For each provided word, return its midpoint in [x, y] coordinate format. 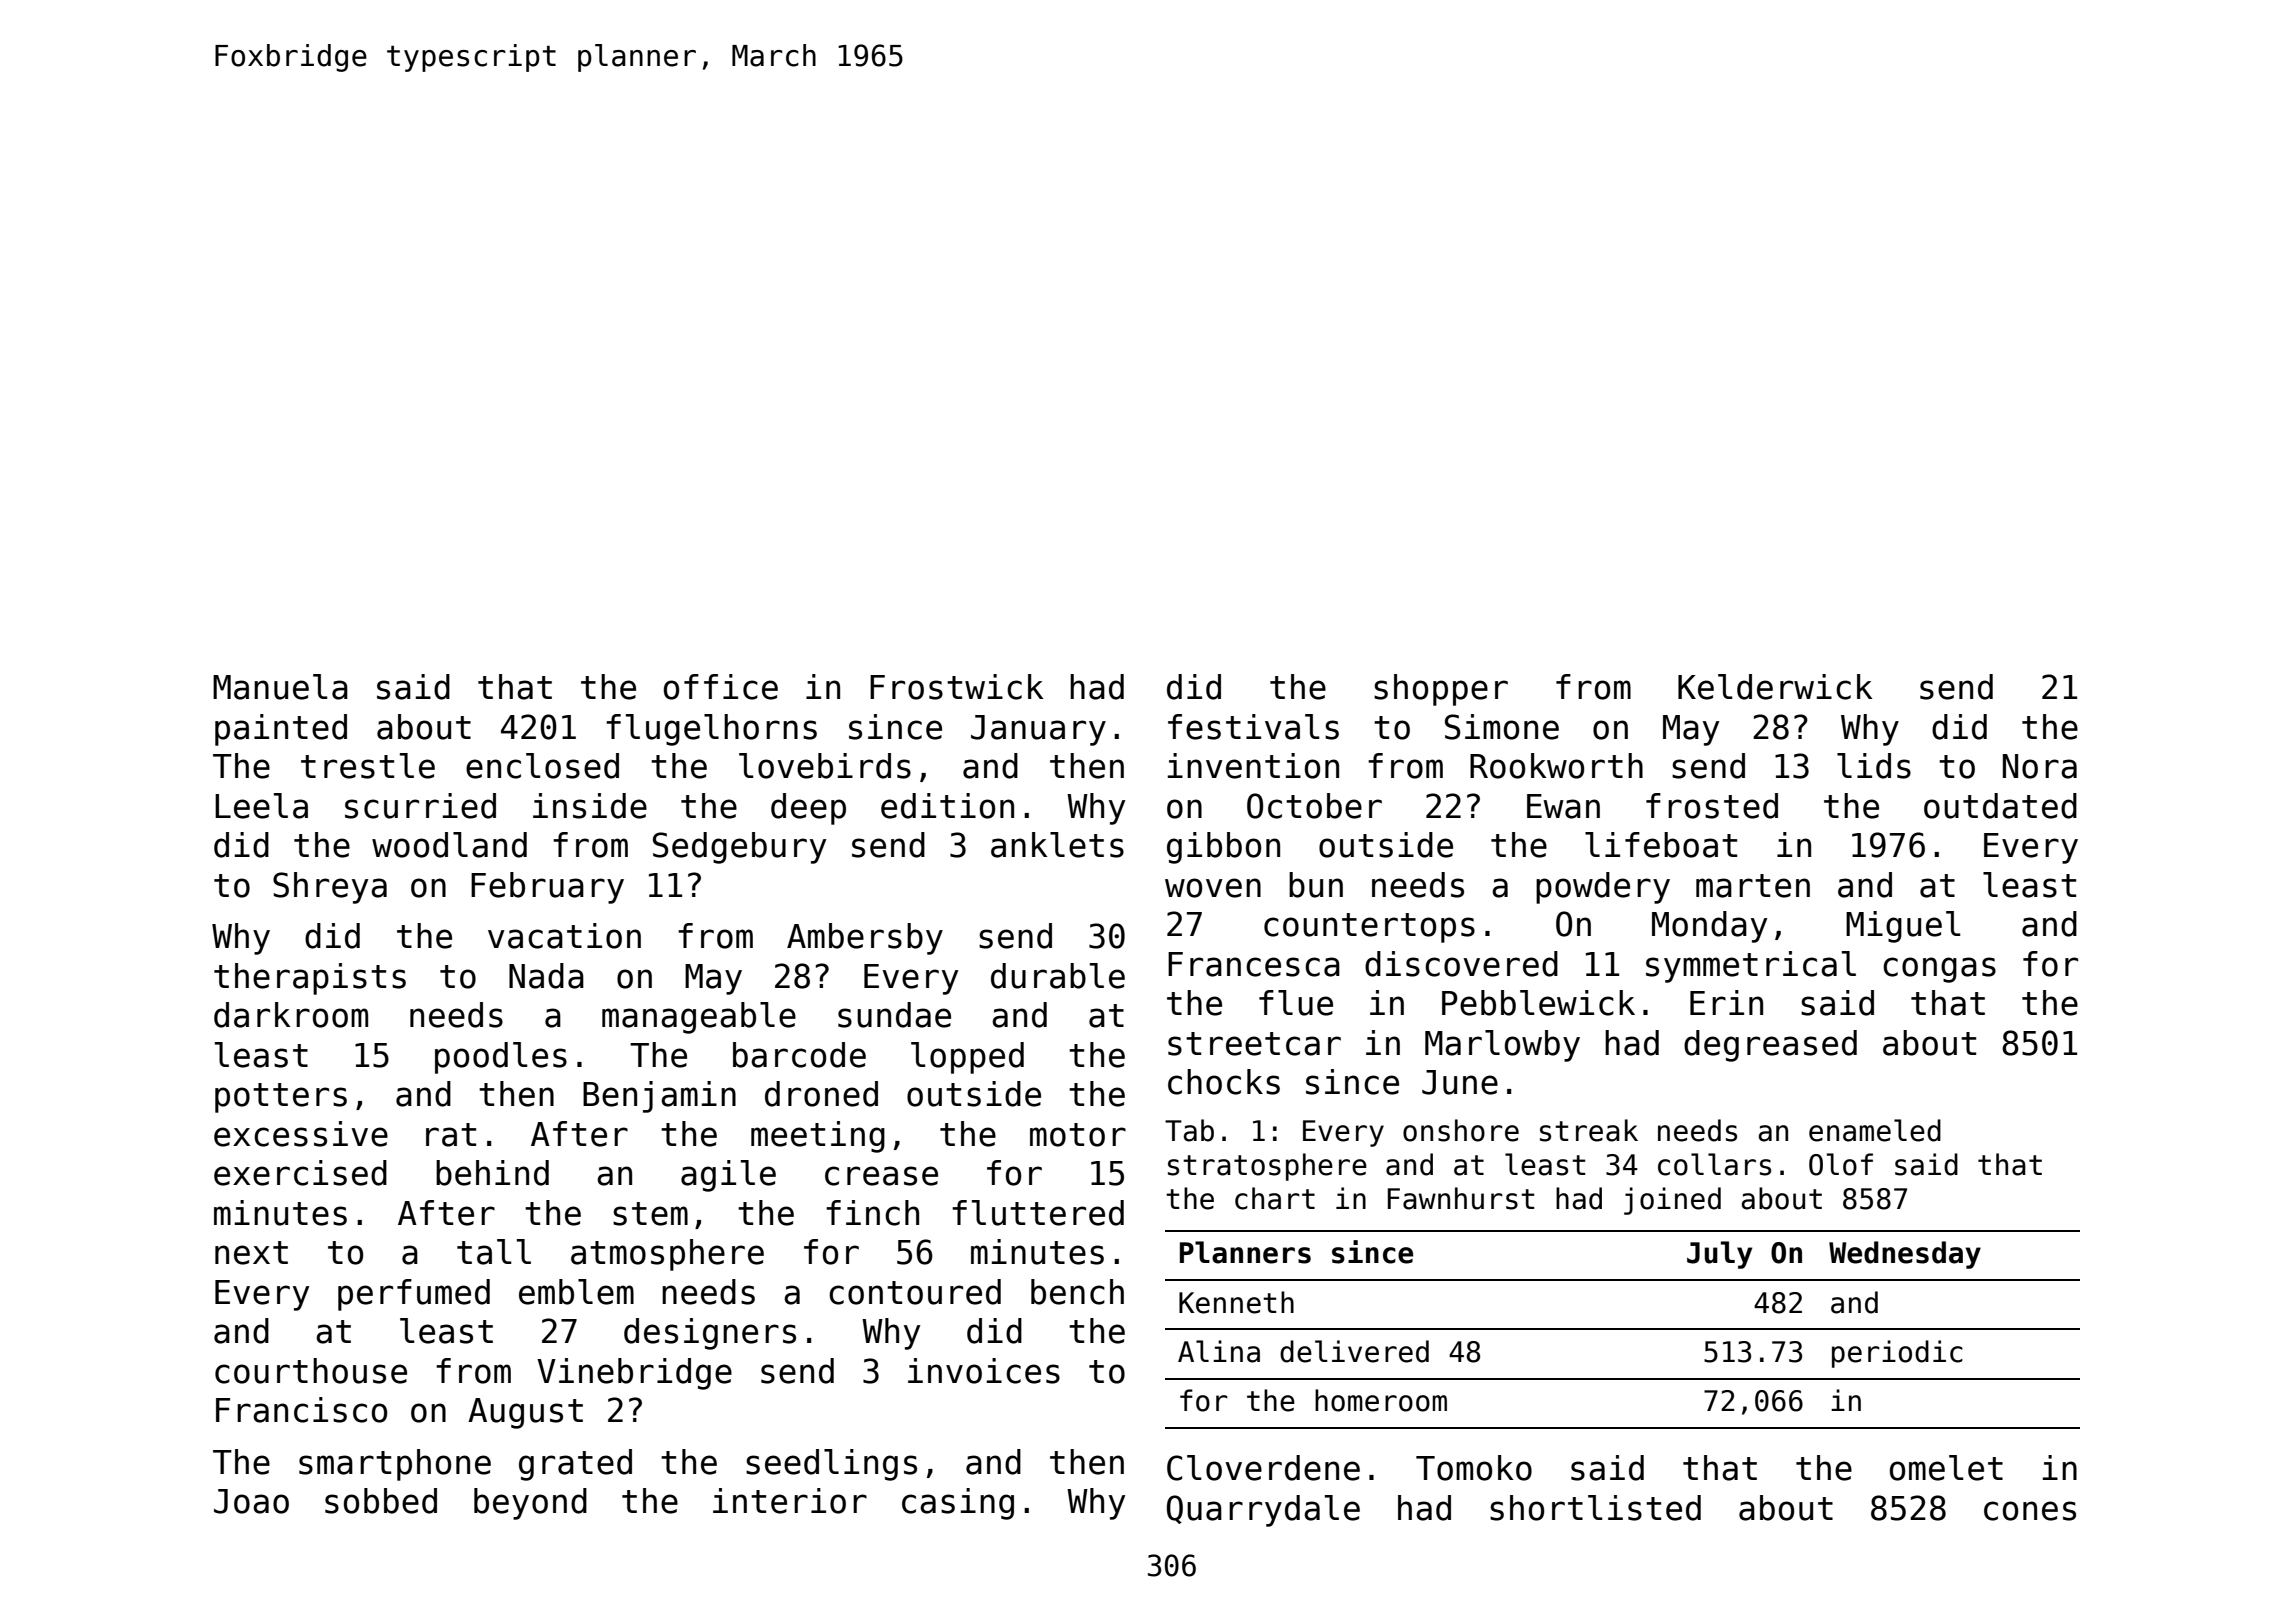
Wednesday [1905, 1255]
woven [1213, 888]
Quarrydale [1263, 1511]
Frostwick [957, 687]
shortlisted [1595, 1508]
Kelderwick [1775, 687]
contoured [915, 1292]
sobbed [381, 1501]
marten [1753, 886]
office [721, 687]
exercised [300, 1173]
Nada [546, 976]
